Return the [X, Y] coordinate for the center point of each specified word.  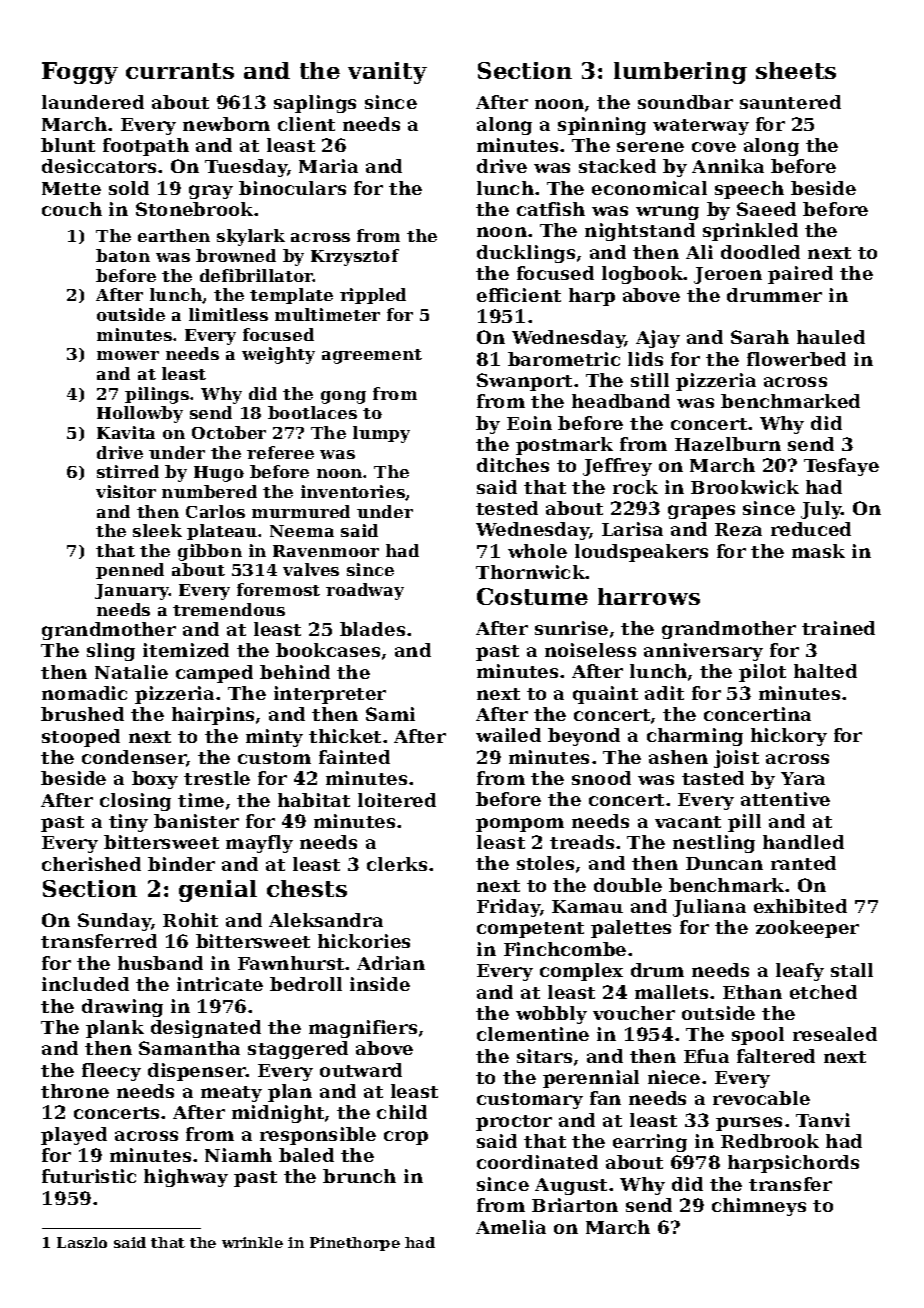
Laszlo [82, 1242]
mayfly [259, 844]
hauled [831, 337]
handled [803, 842]
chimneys [759, 1207]
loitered [397, 800]
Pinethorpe [355, 1244]
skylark [251, 237]
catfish [551, 209]
